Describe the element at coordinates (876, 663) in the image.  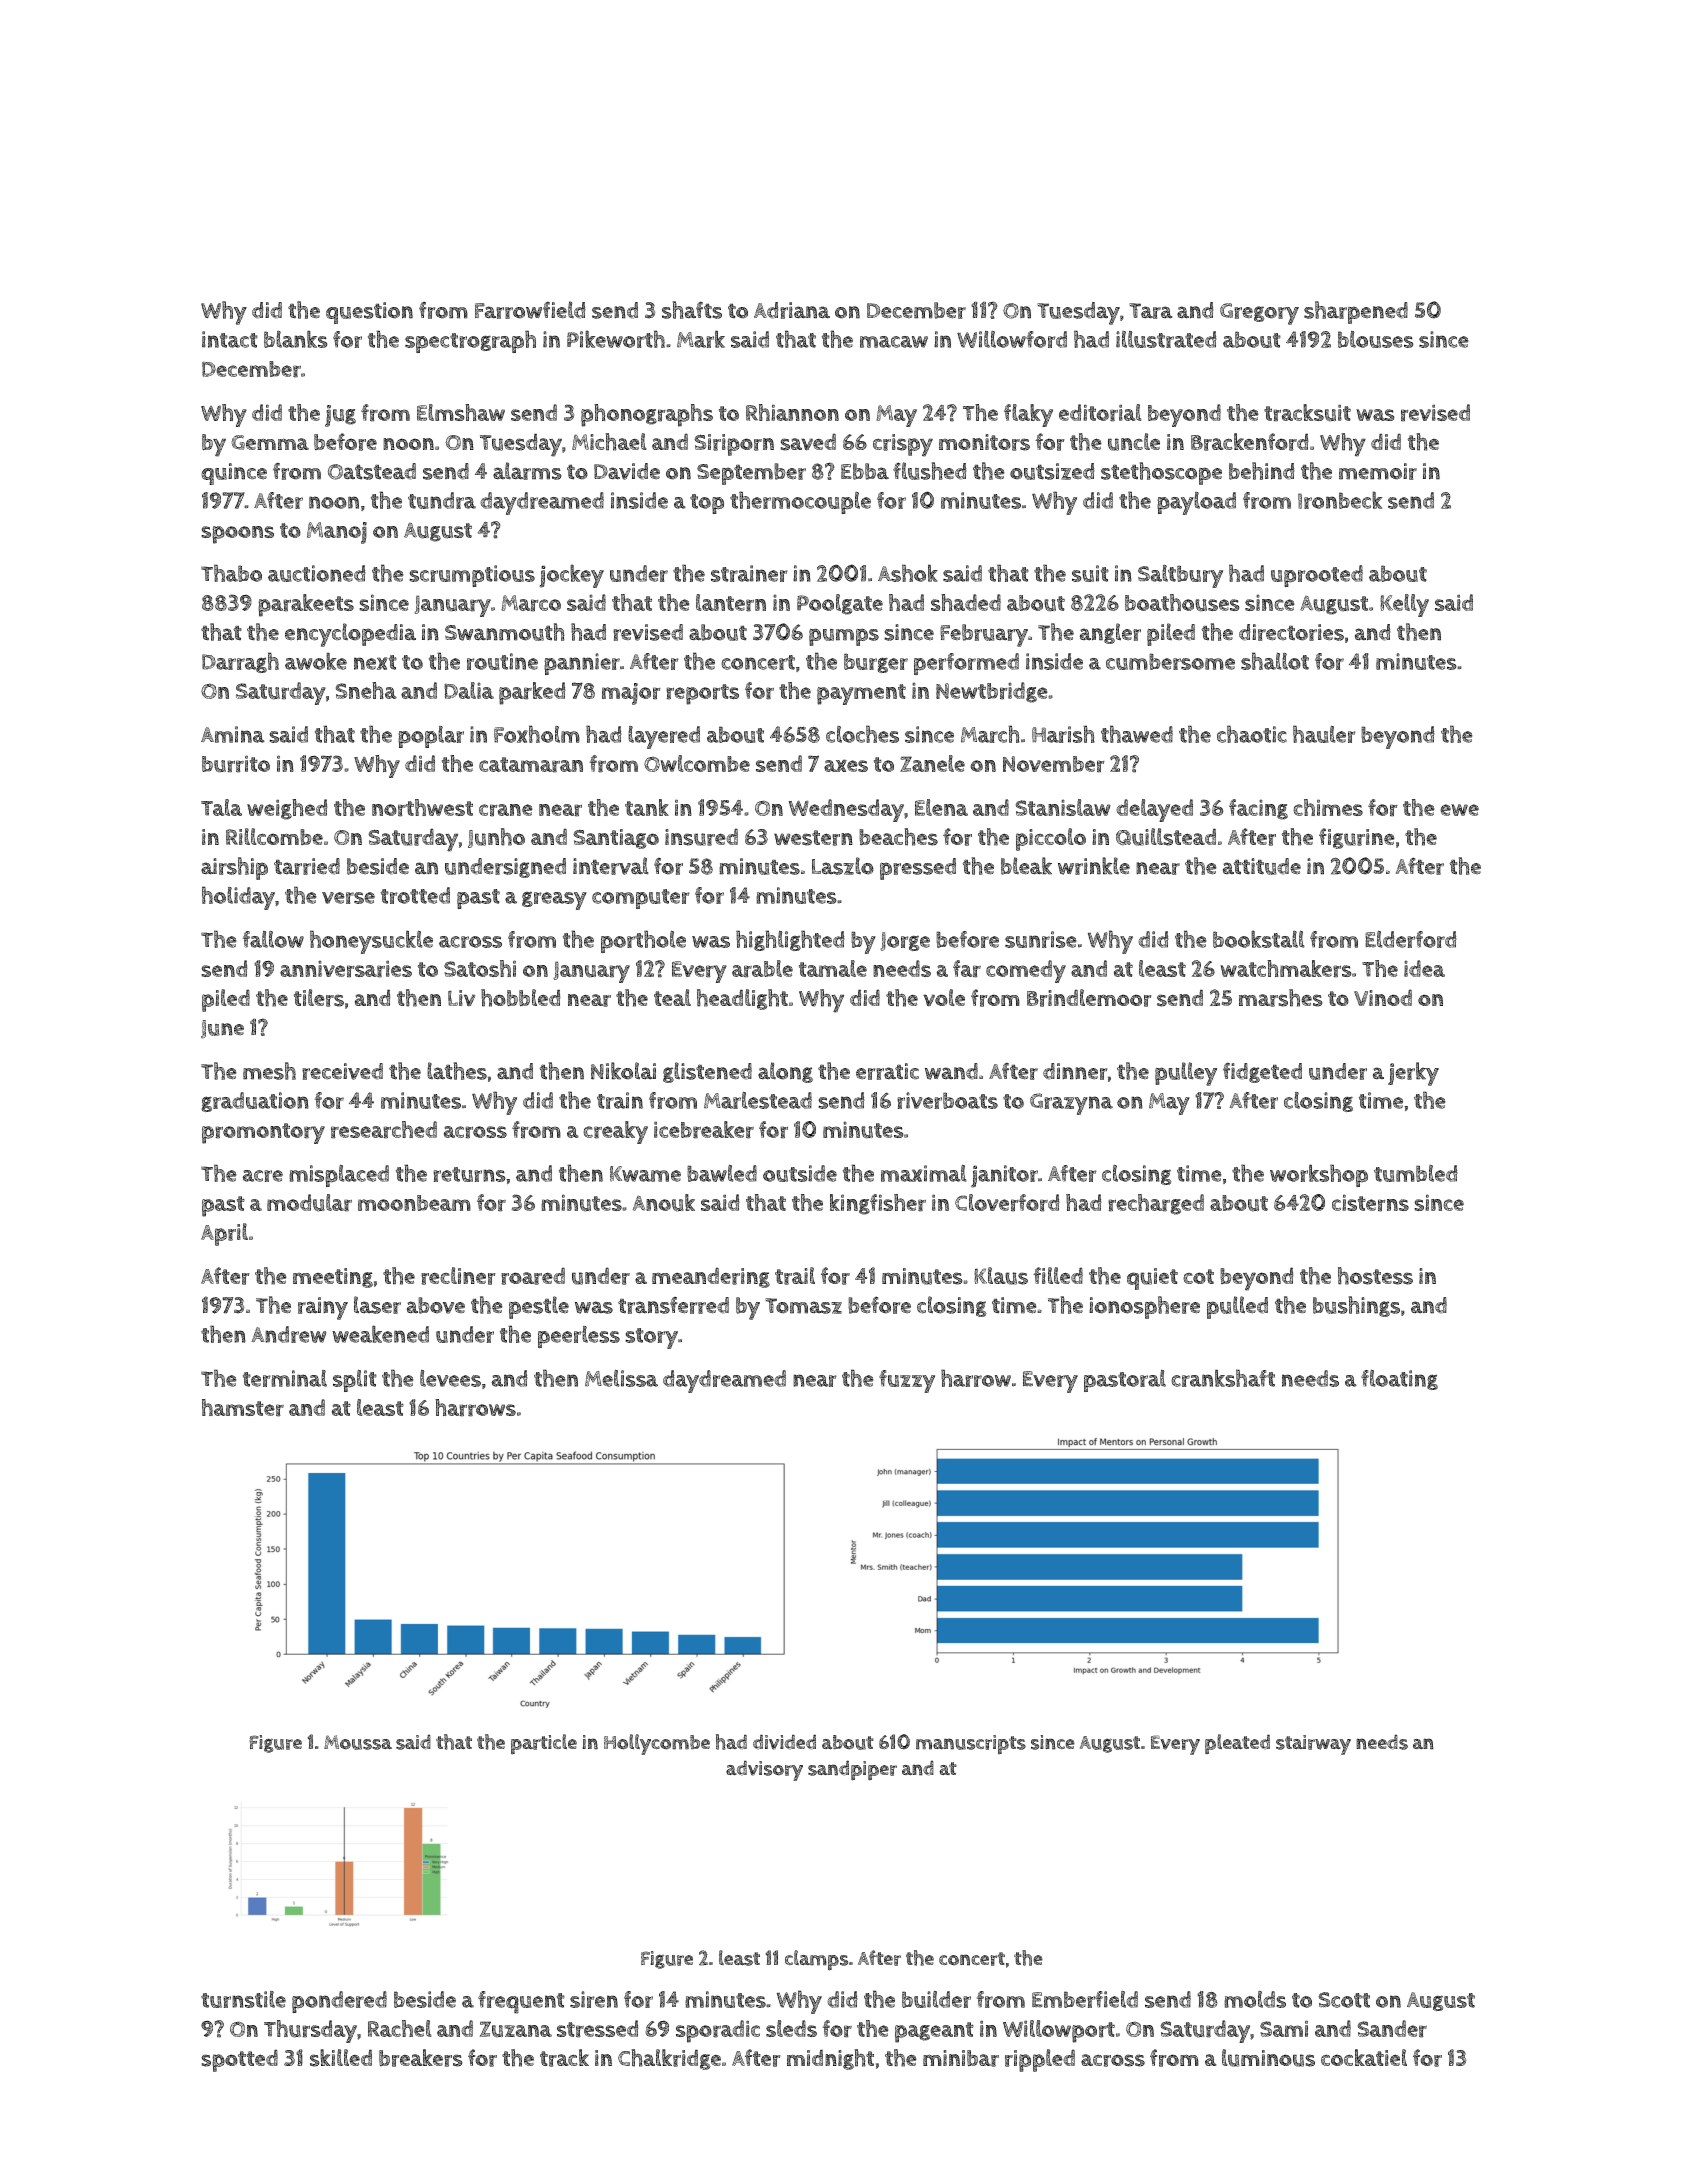
I see `burger` at that location.
